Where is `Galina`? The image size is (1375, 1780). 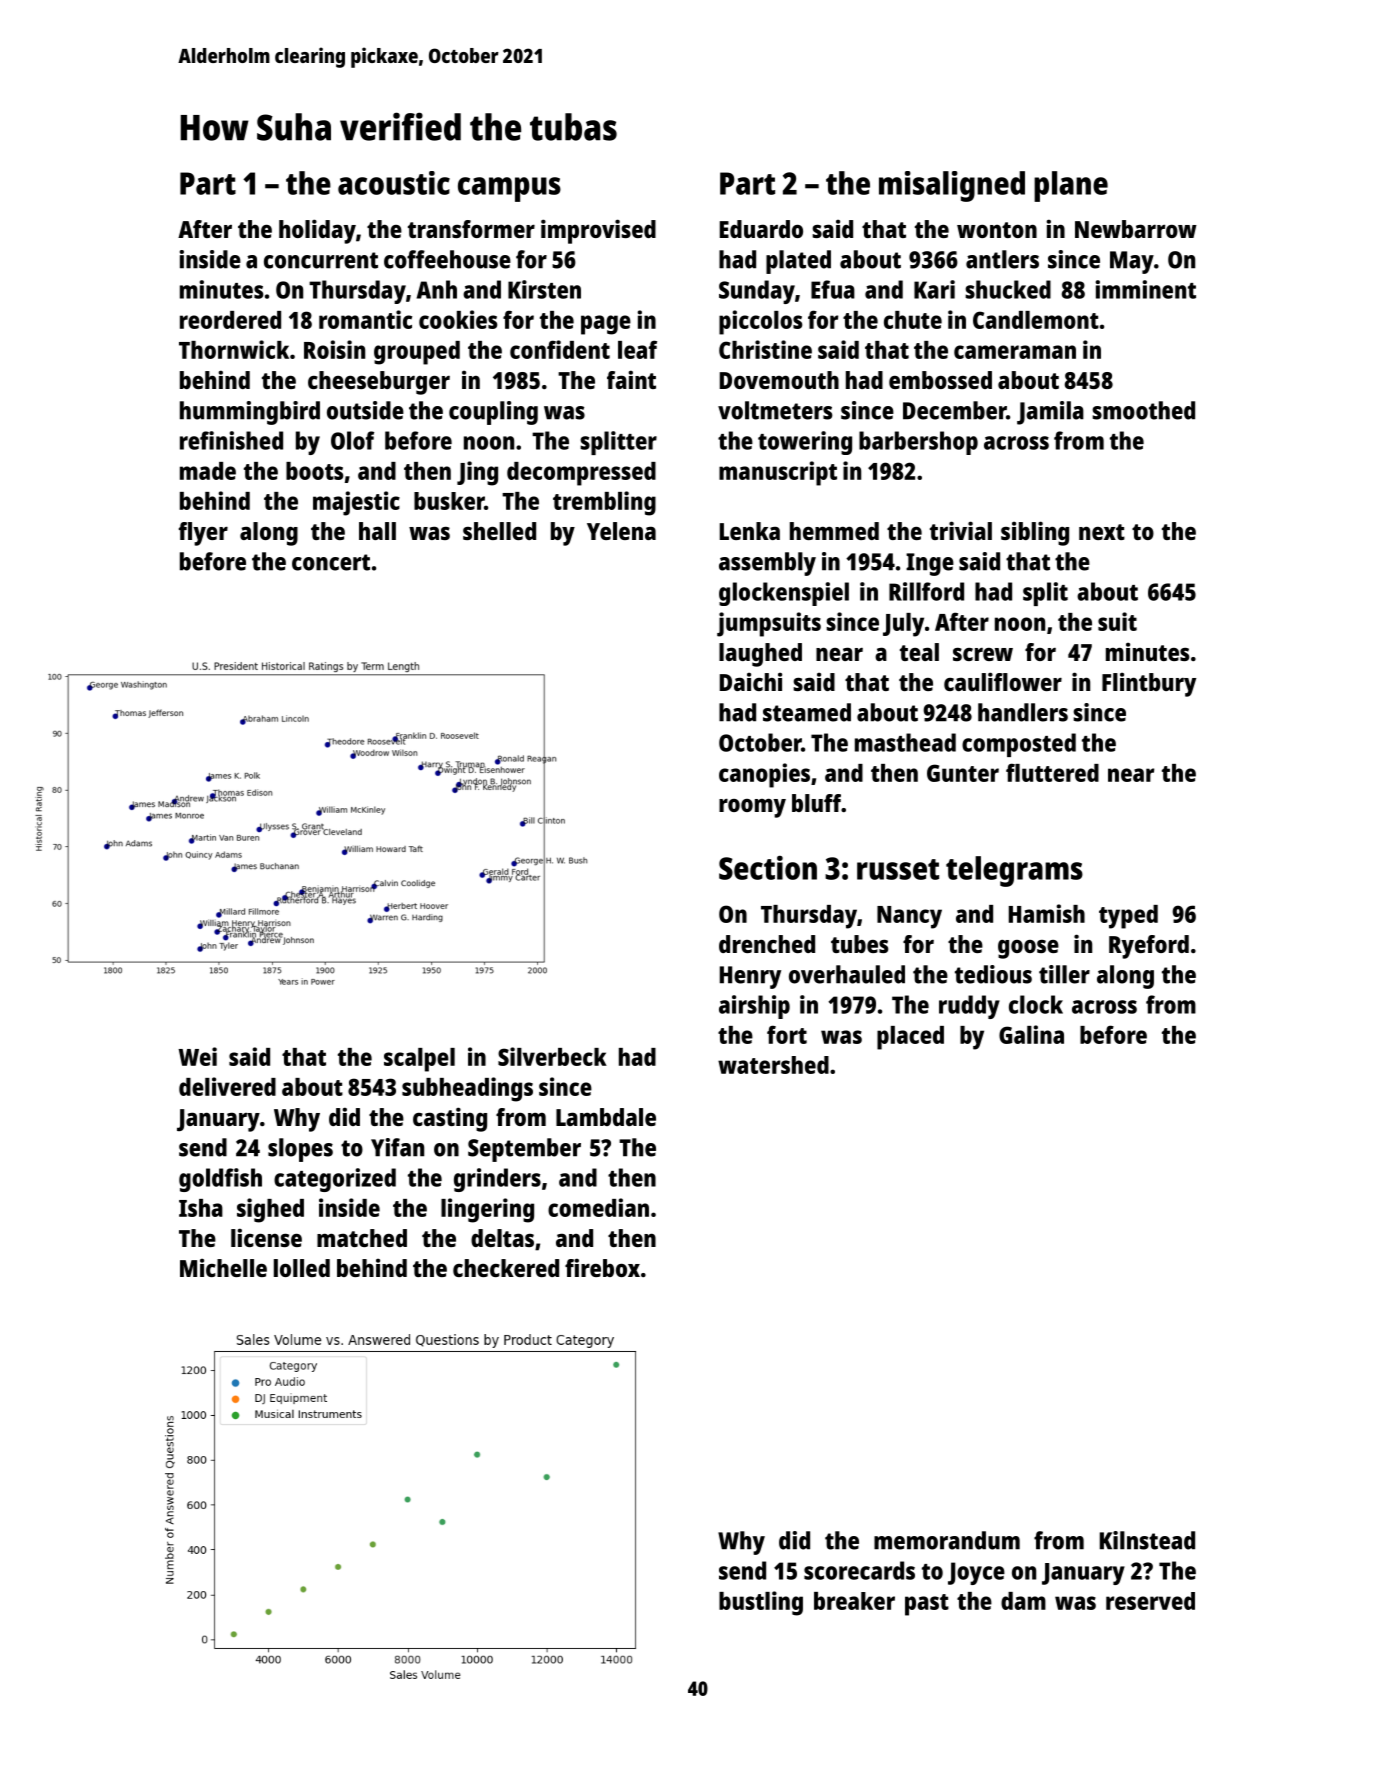 Galina is located at coordinates (1031, 1034).
